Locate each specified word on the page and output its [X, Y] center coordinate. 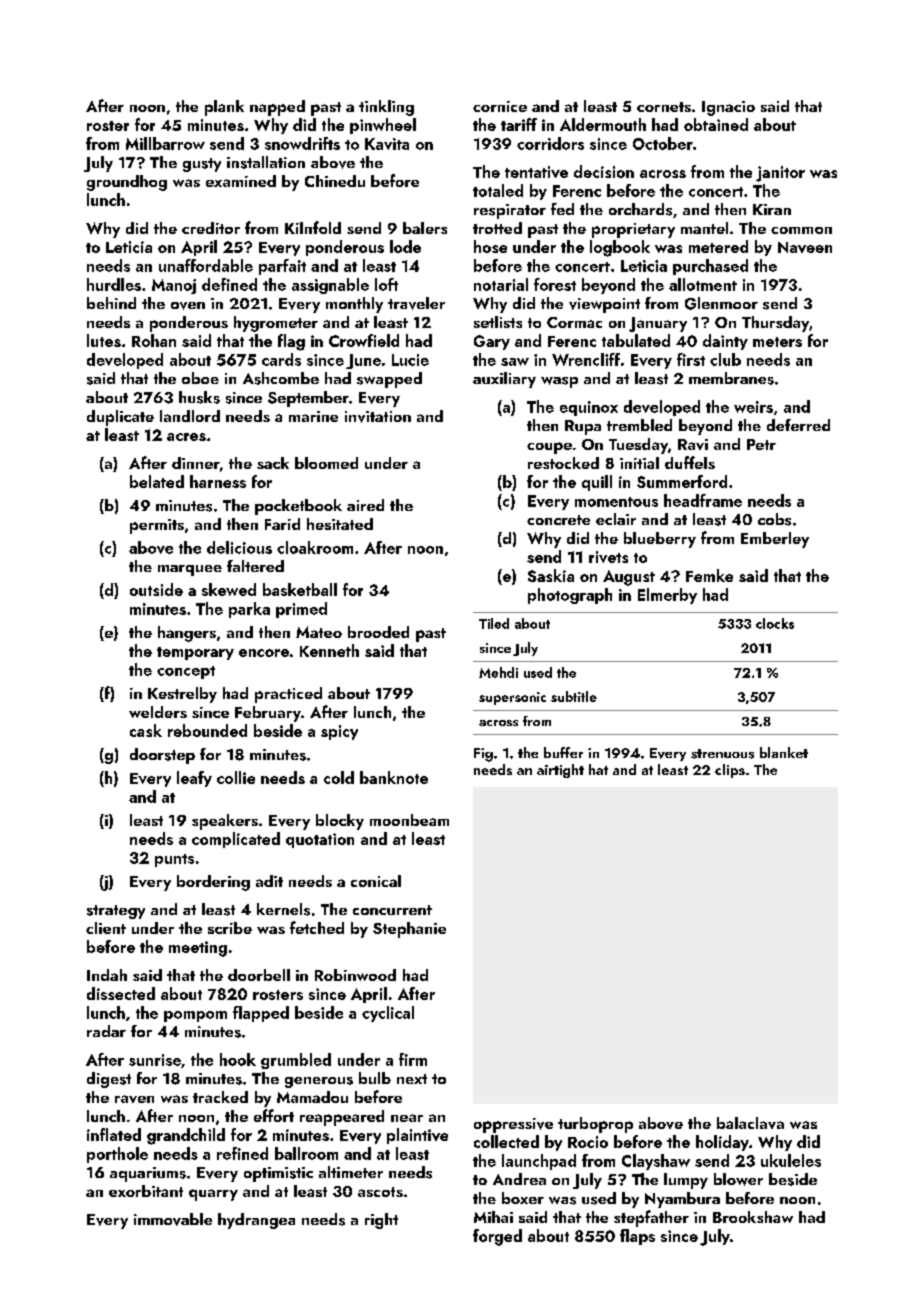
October [663, 143]
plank [224, 108]
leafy [194, 779]
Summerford [682, 481]
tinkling [386, 108]
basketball [300, 589]
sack [273, 463]
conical [376, 881]
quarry [213, 1195]
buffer [563, 752]
